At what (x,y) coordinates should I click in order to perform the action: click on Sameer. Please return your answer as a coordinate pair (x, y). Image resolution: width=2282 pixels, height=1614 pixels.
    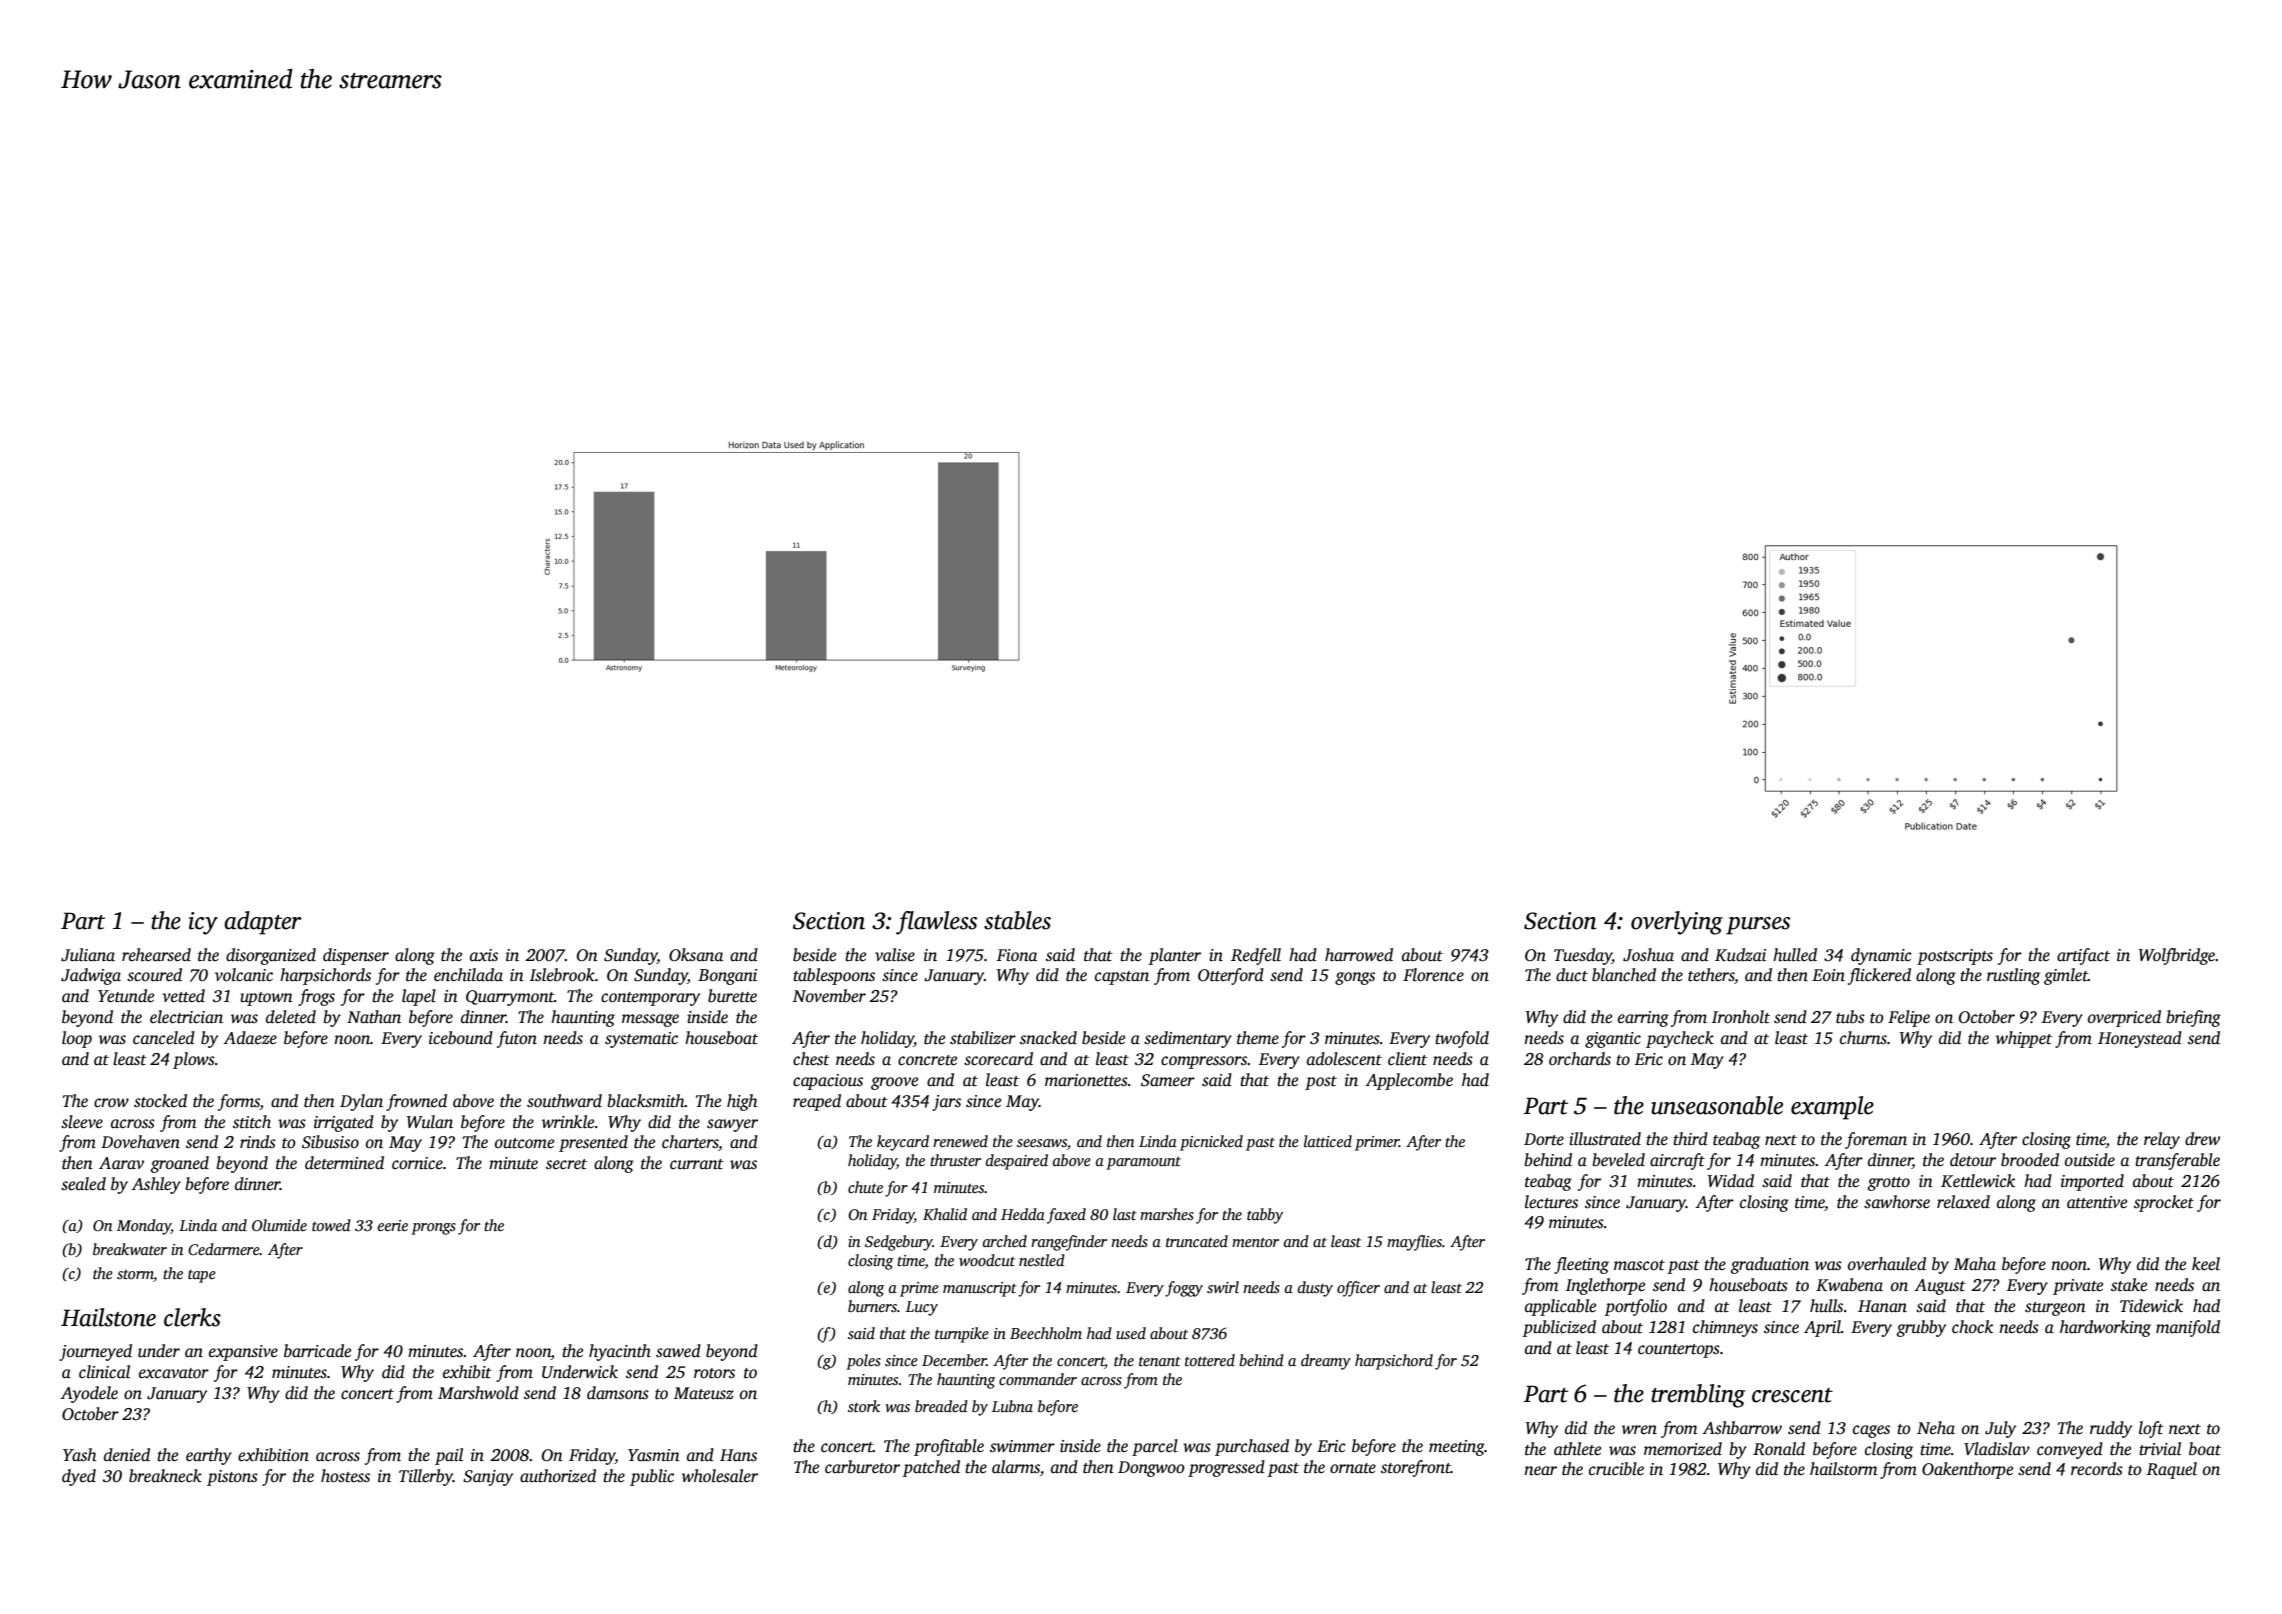
    Looking at the image, I should click on (1168, 1080).
